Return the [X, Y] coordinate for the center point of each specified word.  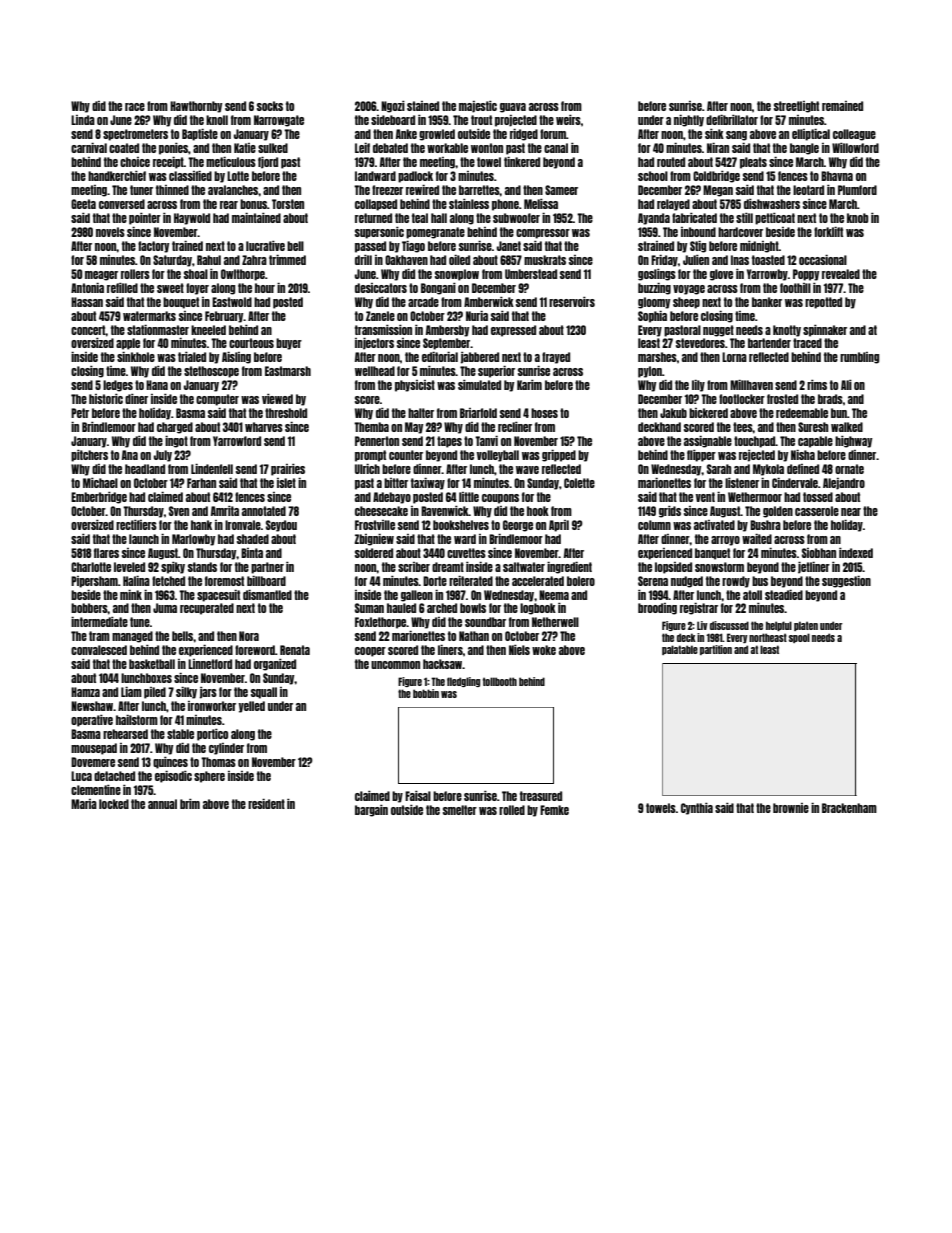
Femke [554, 810]
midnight [759, 247]
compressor [543, 234]
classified [190, 176]
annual [162, 804]
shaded [253, 539]
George [518, 526]
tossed [818, 497]
